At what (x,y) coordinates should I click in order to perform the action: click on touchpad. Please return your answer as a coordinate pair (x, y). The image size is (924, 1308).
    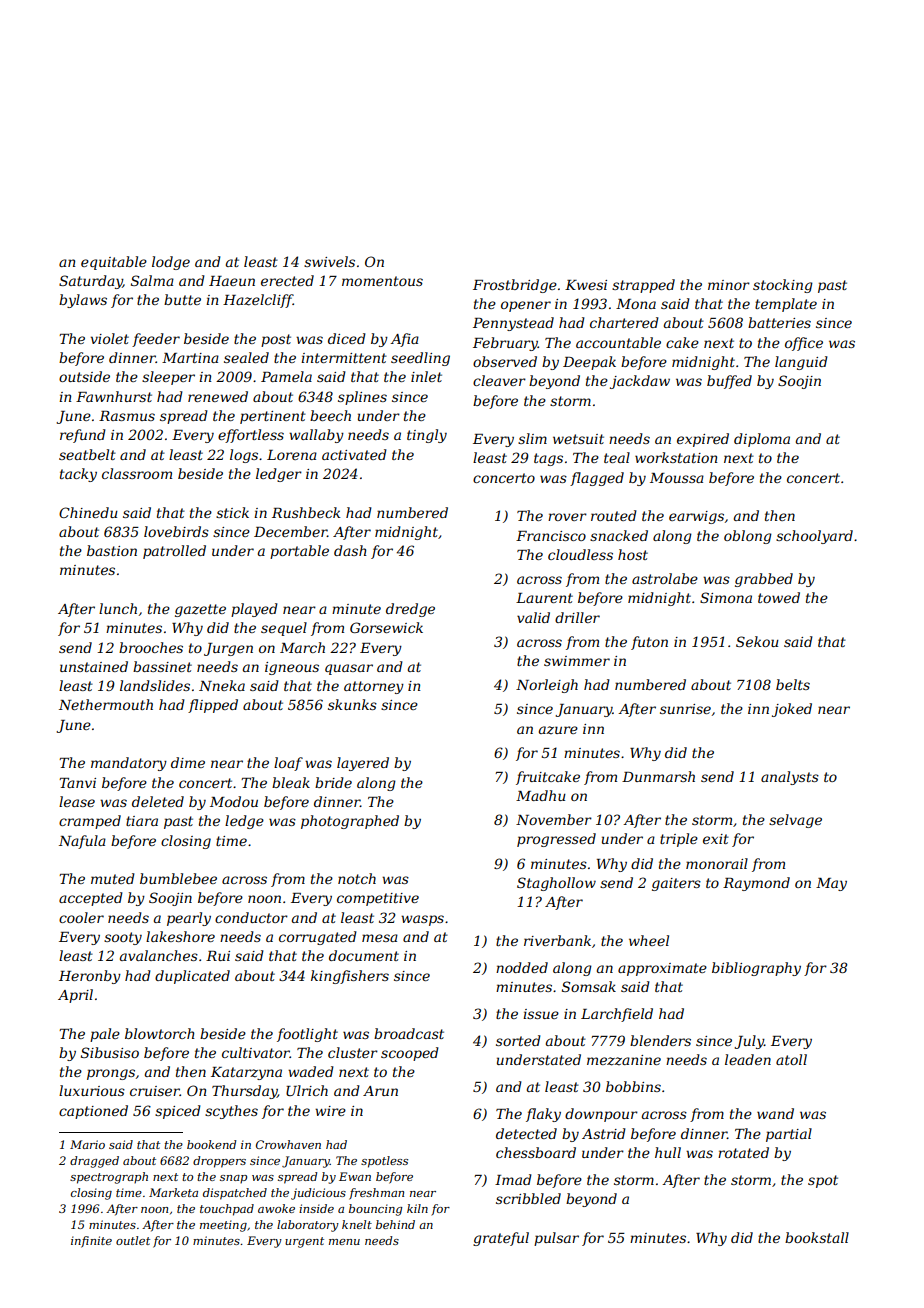
    Looking at the image, I should click on (227, 1210).
